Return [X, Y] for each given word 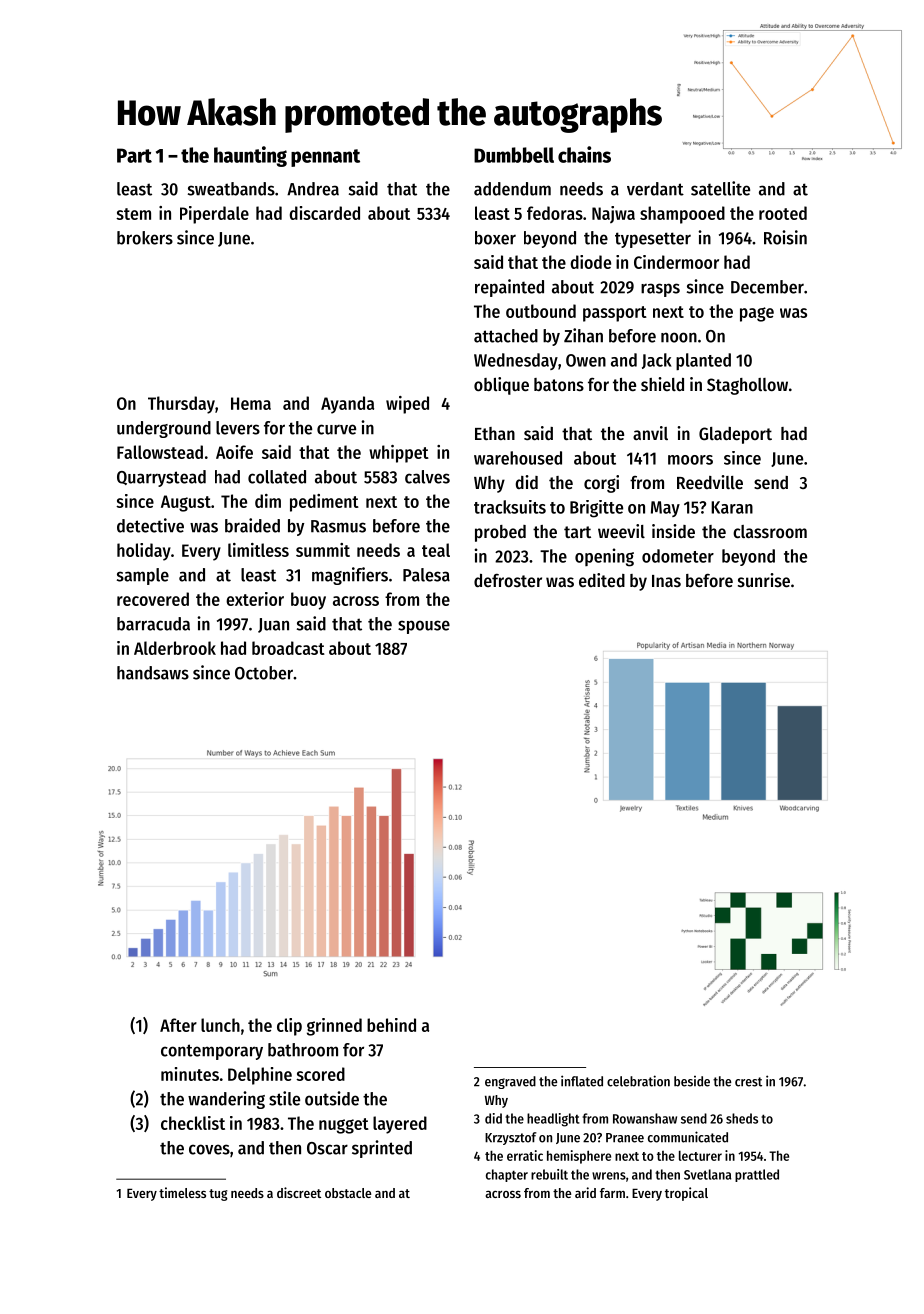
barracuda [153, 624]
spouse [424, 627]
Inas [666, 581]
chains [584, 154]
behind [391, 1025]
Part [134, 155]
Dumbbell [514, 155]
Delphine [260, 1076]
